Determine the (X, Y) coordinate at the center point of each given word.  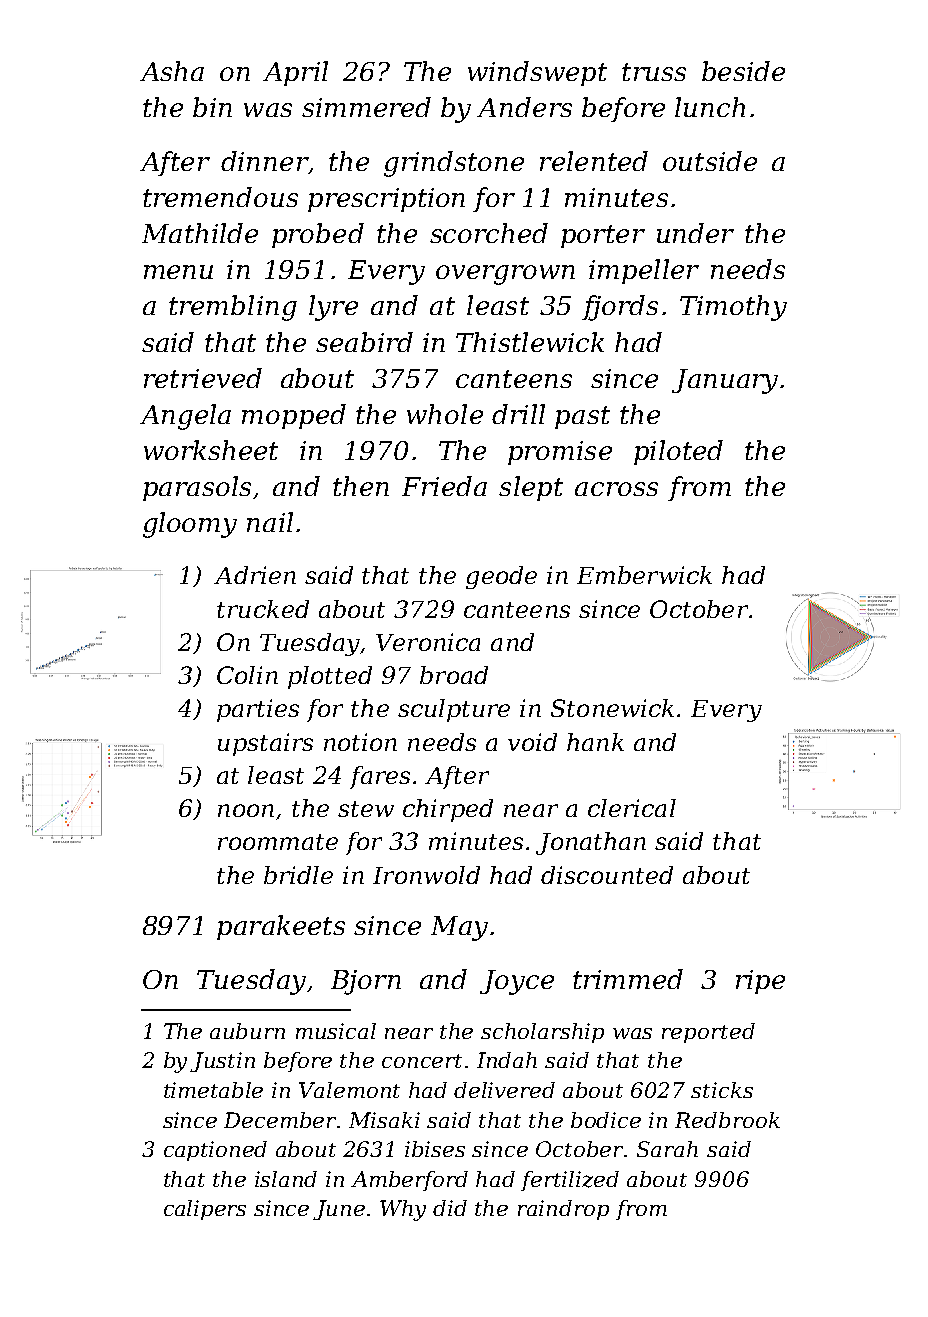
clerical (632, 808)
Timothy (733, 308)
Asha (172, 71)
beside (743, 71)
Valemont (349, 1090)
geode (501, 577)
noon (246, 810)
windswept (537, 73)
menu (178, 272)
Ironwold (426, 875)
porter (603, 236)
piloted (678, 452)
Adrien (255, 575)
